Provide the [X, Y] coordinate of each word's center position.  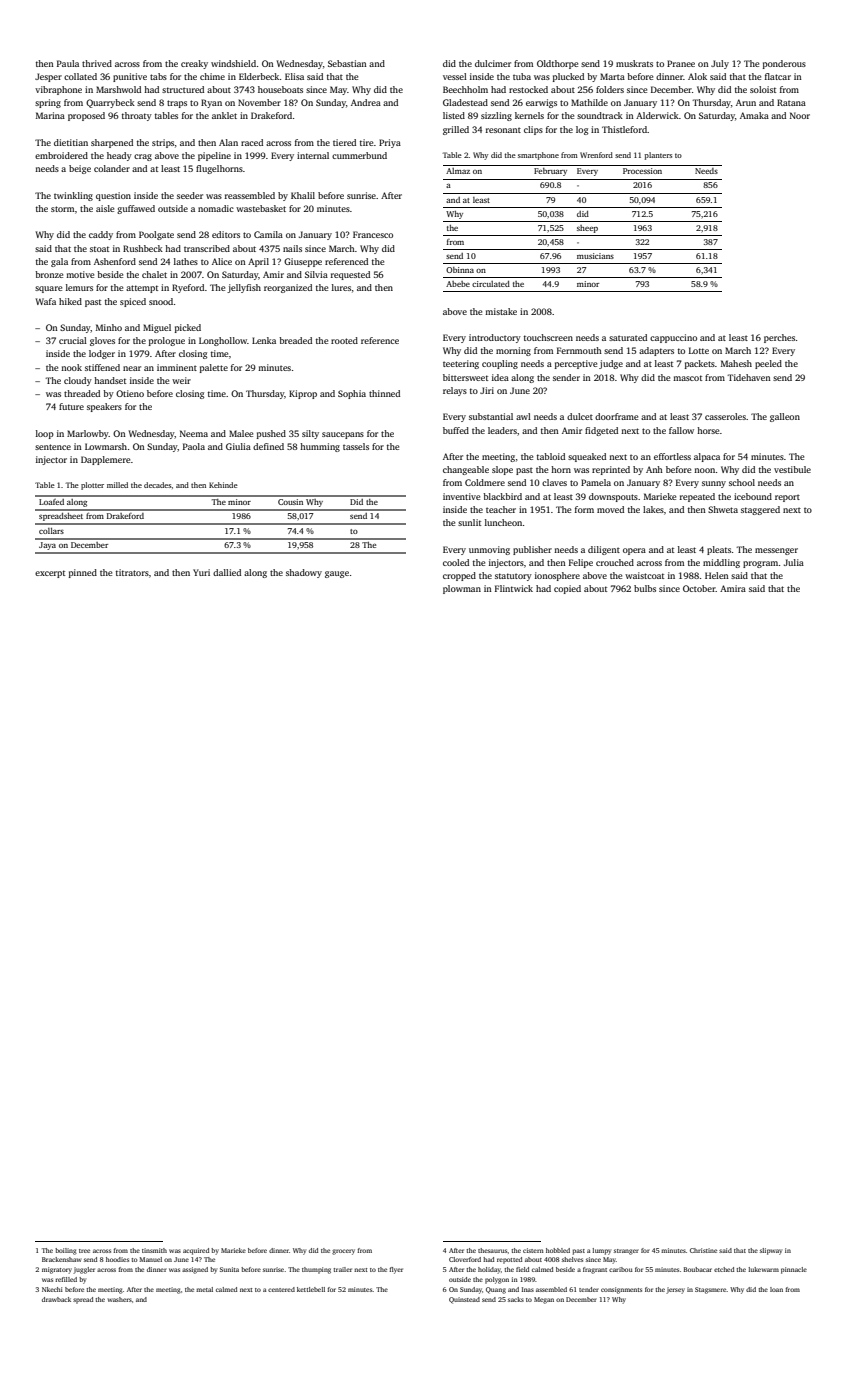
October [699, 588]
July [720, 64]
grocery [343, 1252]
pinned [83, 573]
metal [204, 1289]
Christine [703, 1250]
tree [84, 1251]
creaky [194, 64]
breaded [295, 340]
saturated [628, 337]
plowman [462, 589]
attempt [142, 289]
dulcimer [493, 63]
